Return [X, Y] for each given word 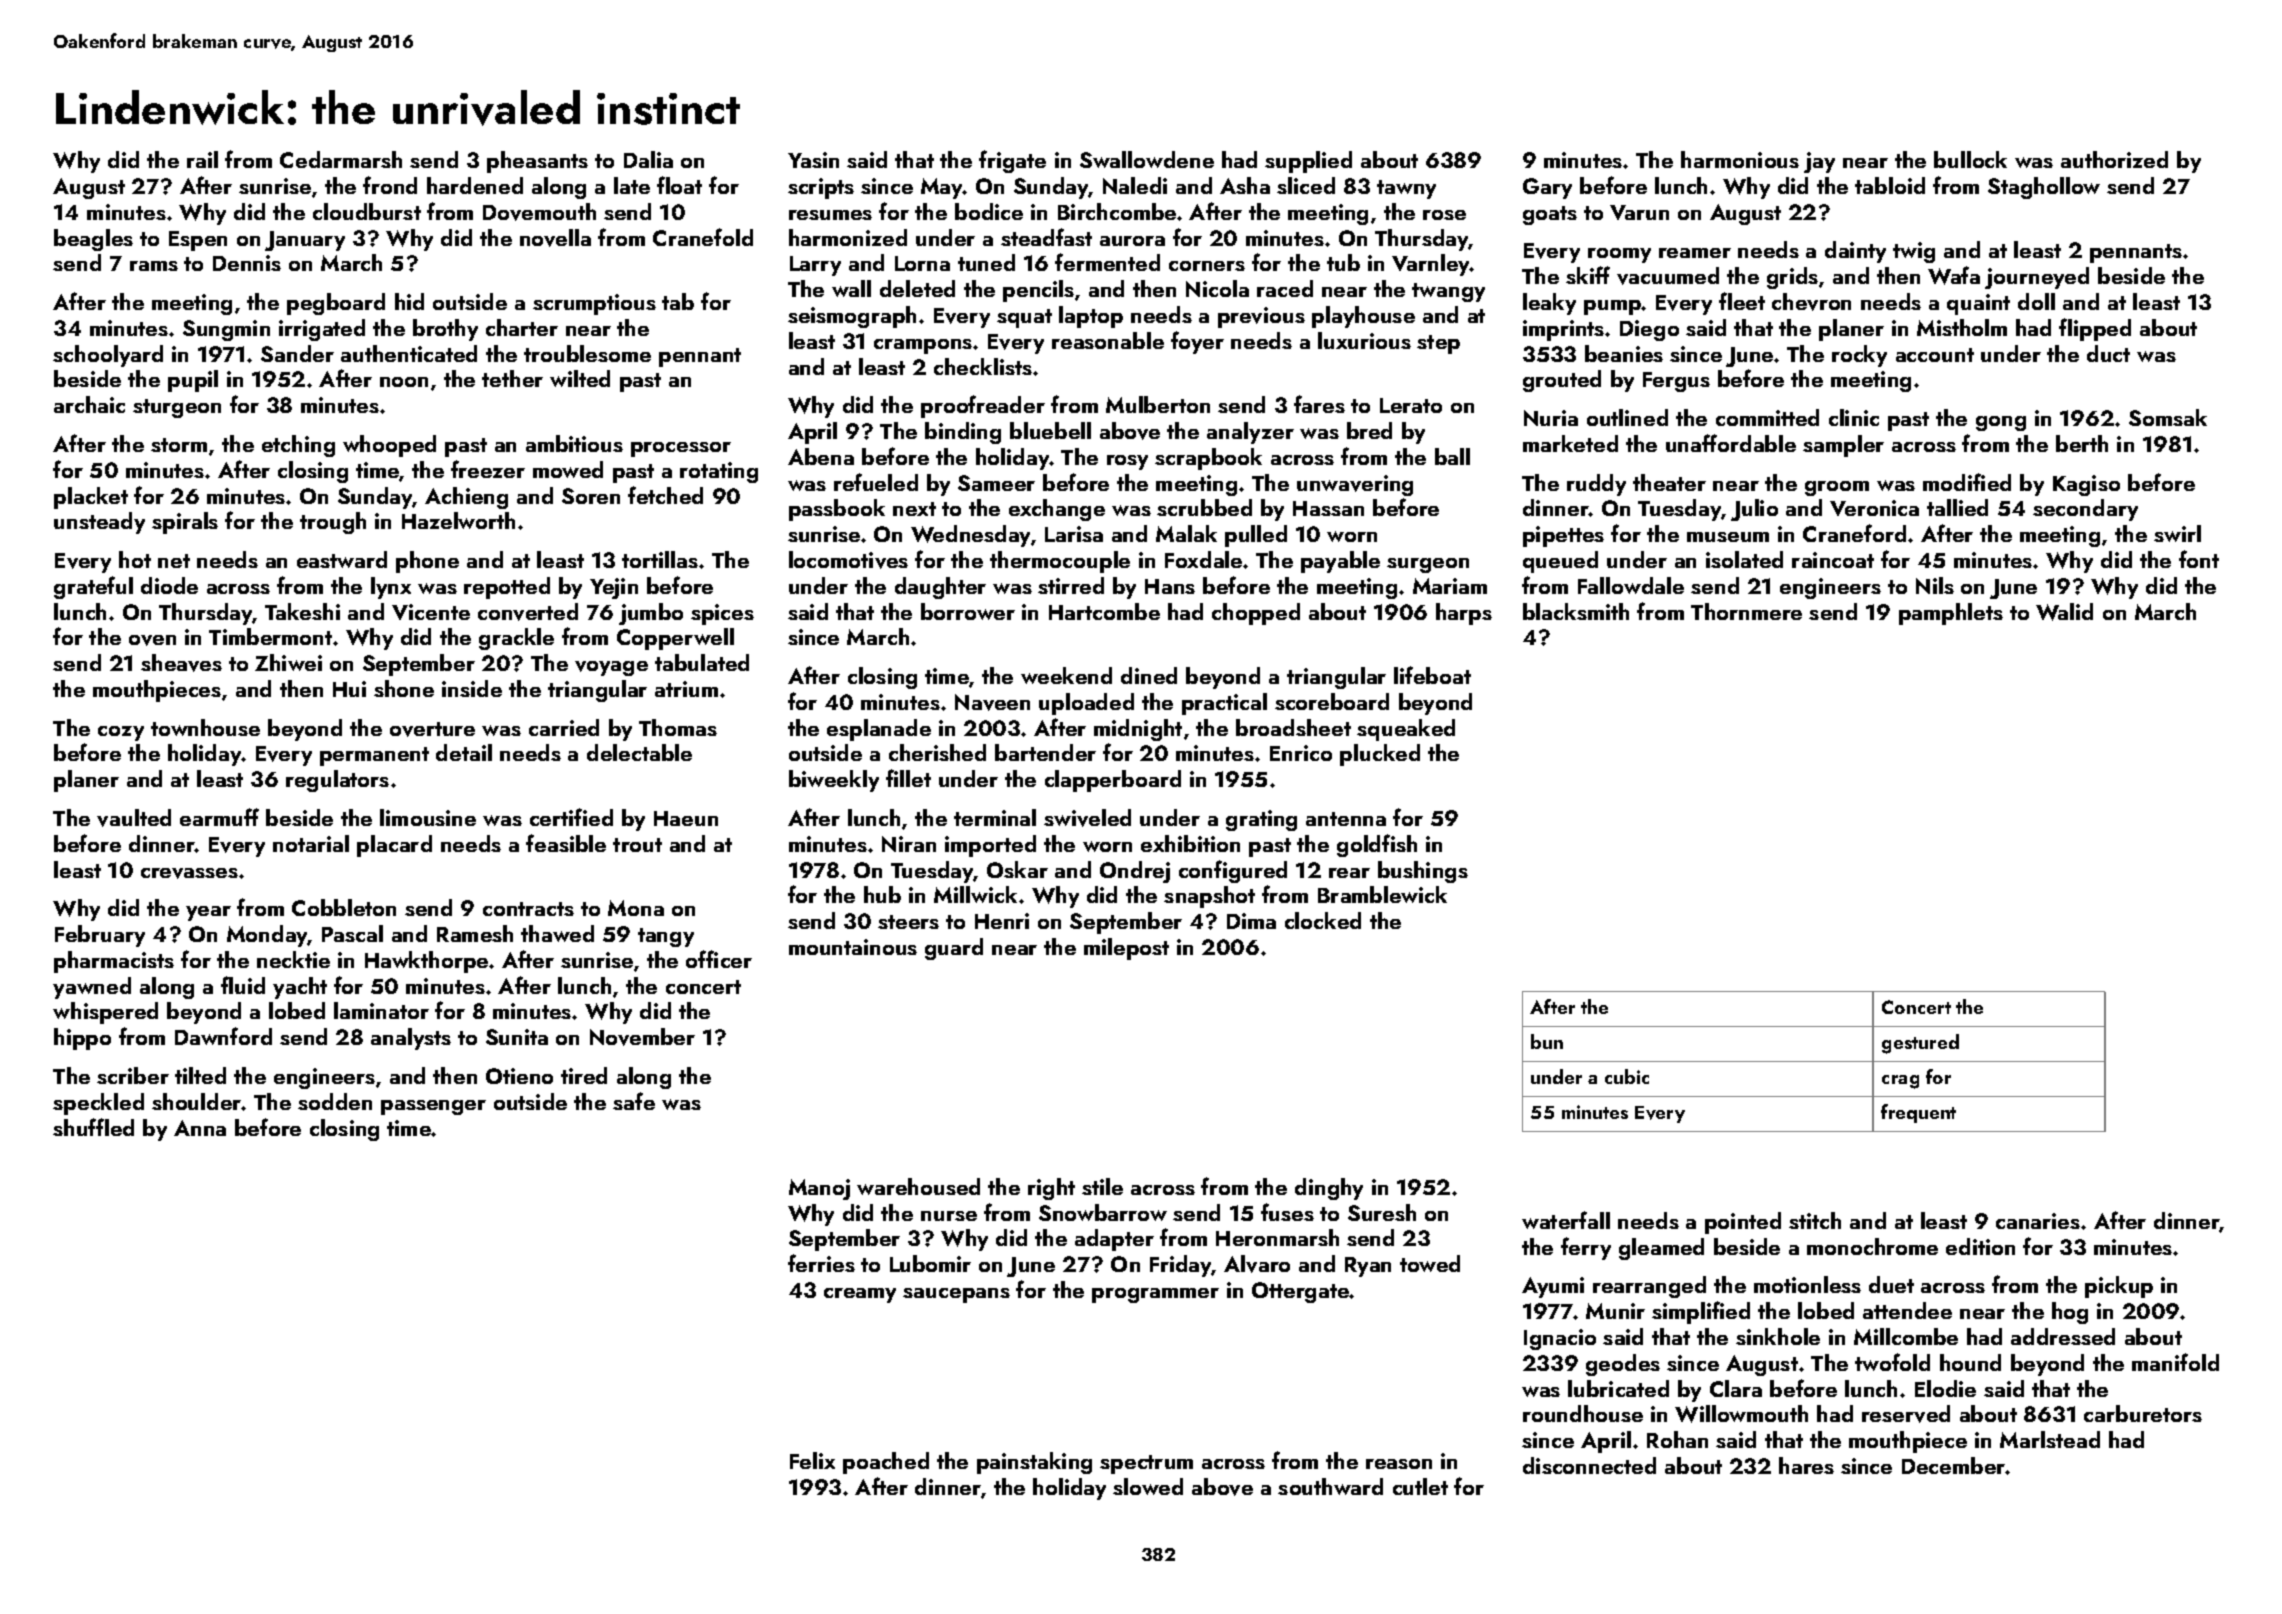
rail [202, 159]
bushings [1423, 872]
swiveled [1087, 818]
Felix [812, 1460]
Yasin [813, 160]
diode [169, 585]
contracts [528, 909]
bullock [1970, 159]
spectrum [1146, 1464]
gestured [1920, 1044]
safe [634, 1101]
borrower [968, 611]
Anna [200, 1128]
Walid [2064, 612]
